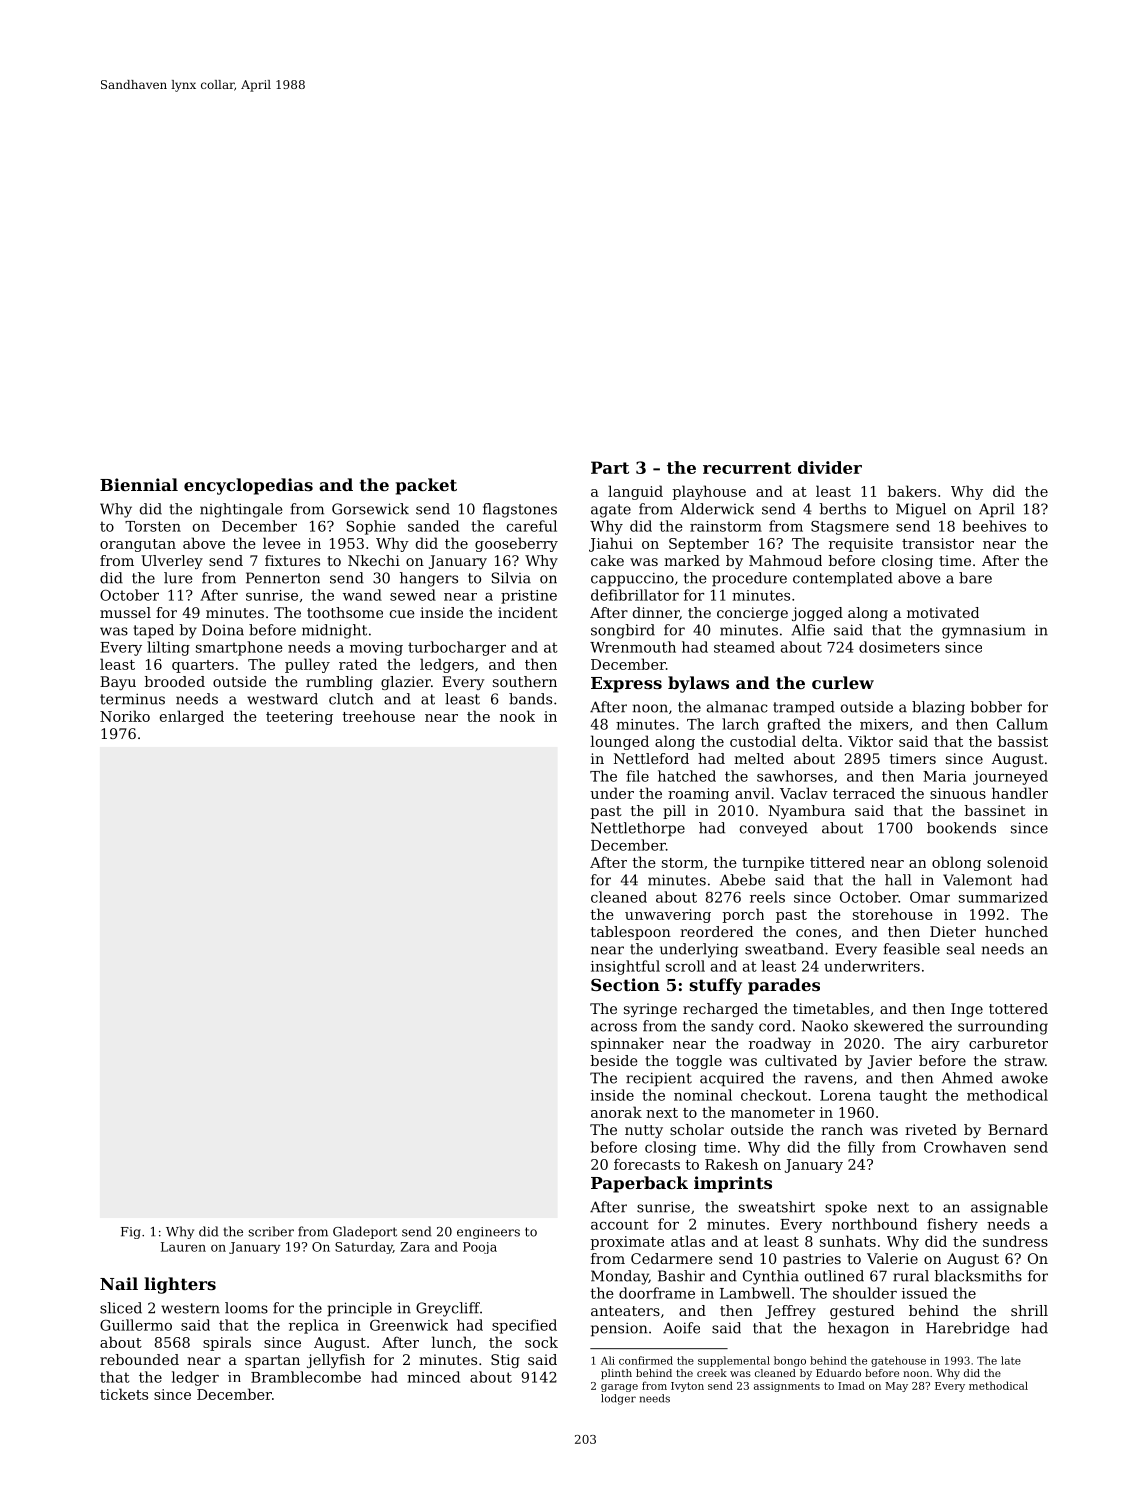  Describe the element at coordinates (699, 1062) in the document. I see `toggle` at that location.
